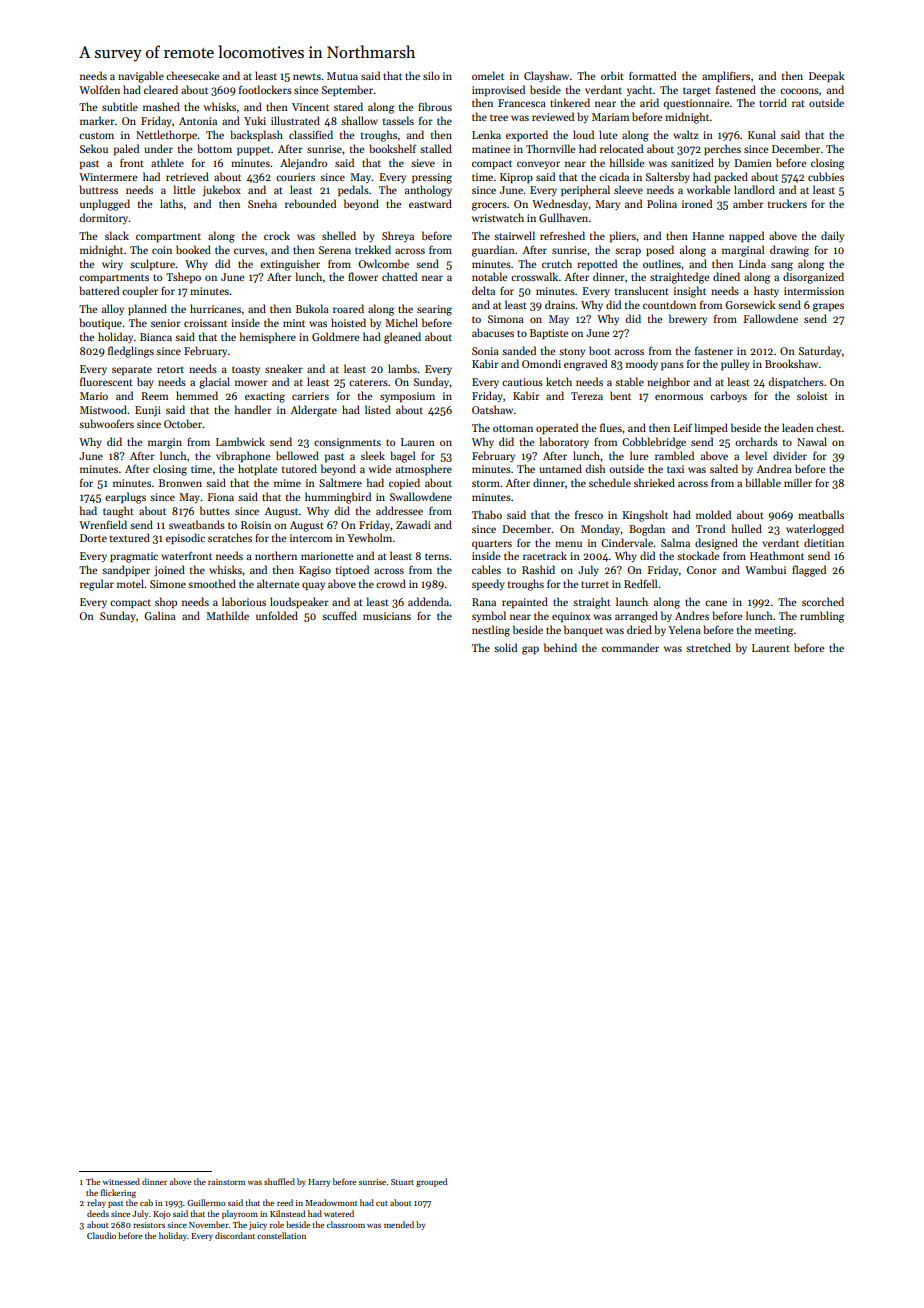  What do you see at coordinates (160, 615) in the page?
I see `Galina` at bounding box center [160, 615].
